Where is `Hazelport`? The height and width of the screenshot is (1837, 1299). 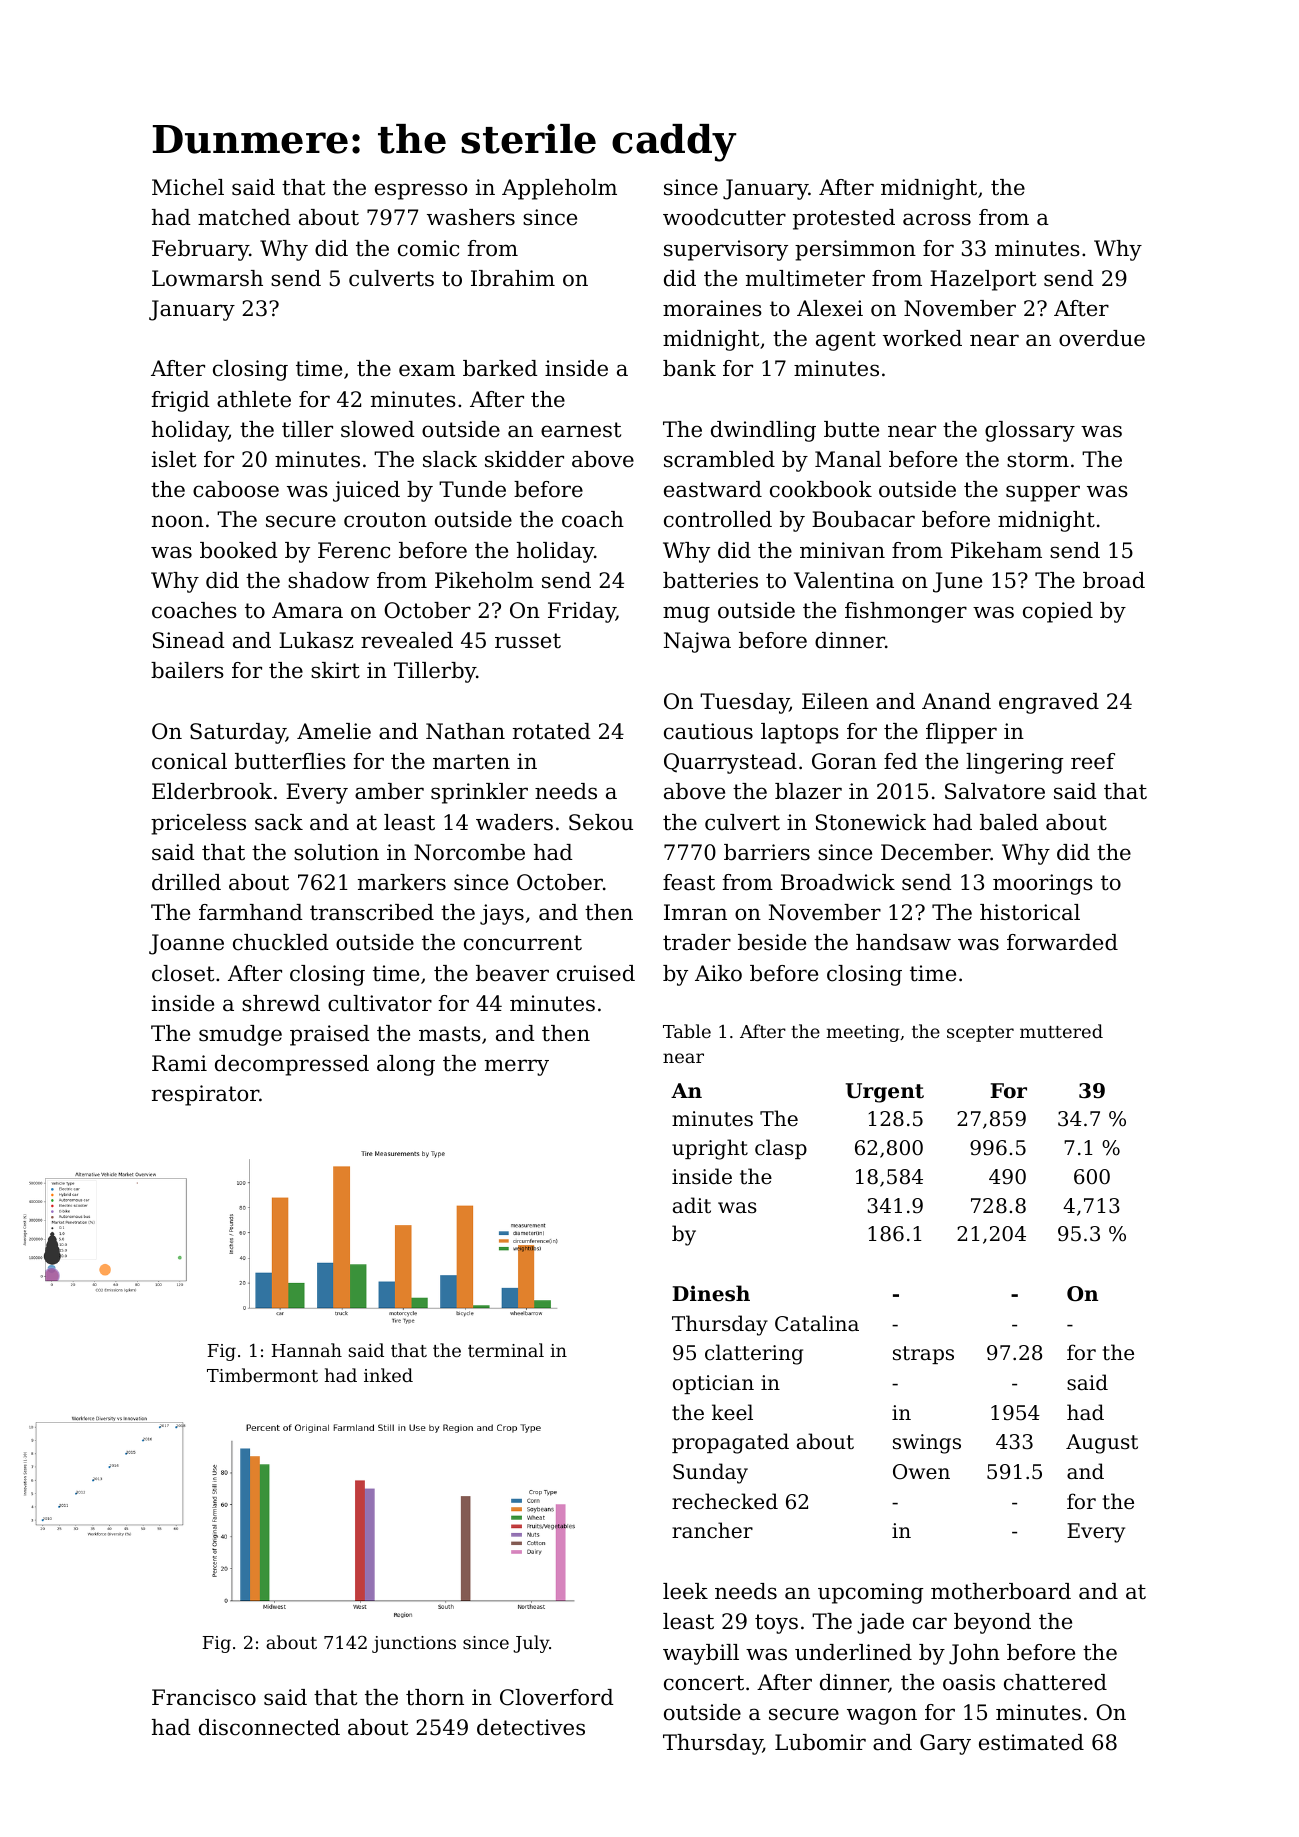
Hazelport is located at coordinates (983, 280).
